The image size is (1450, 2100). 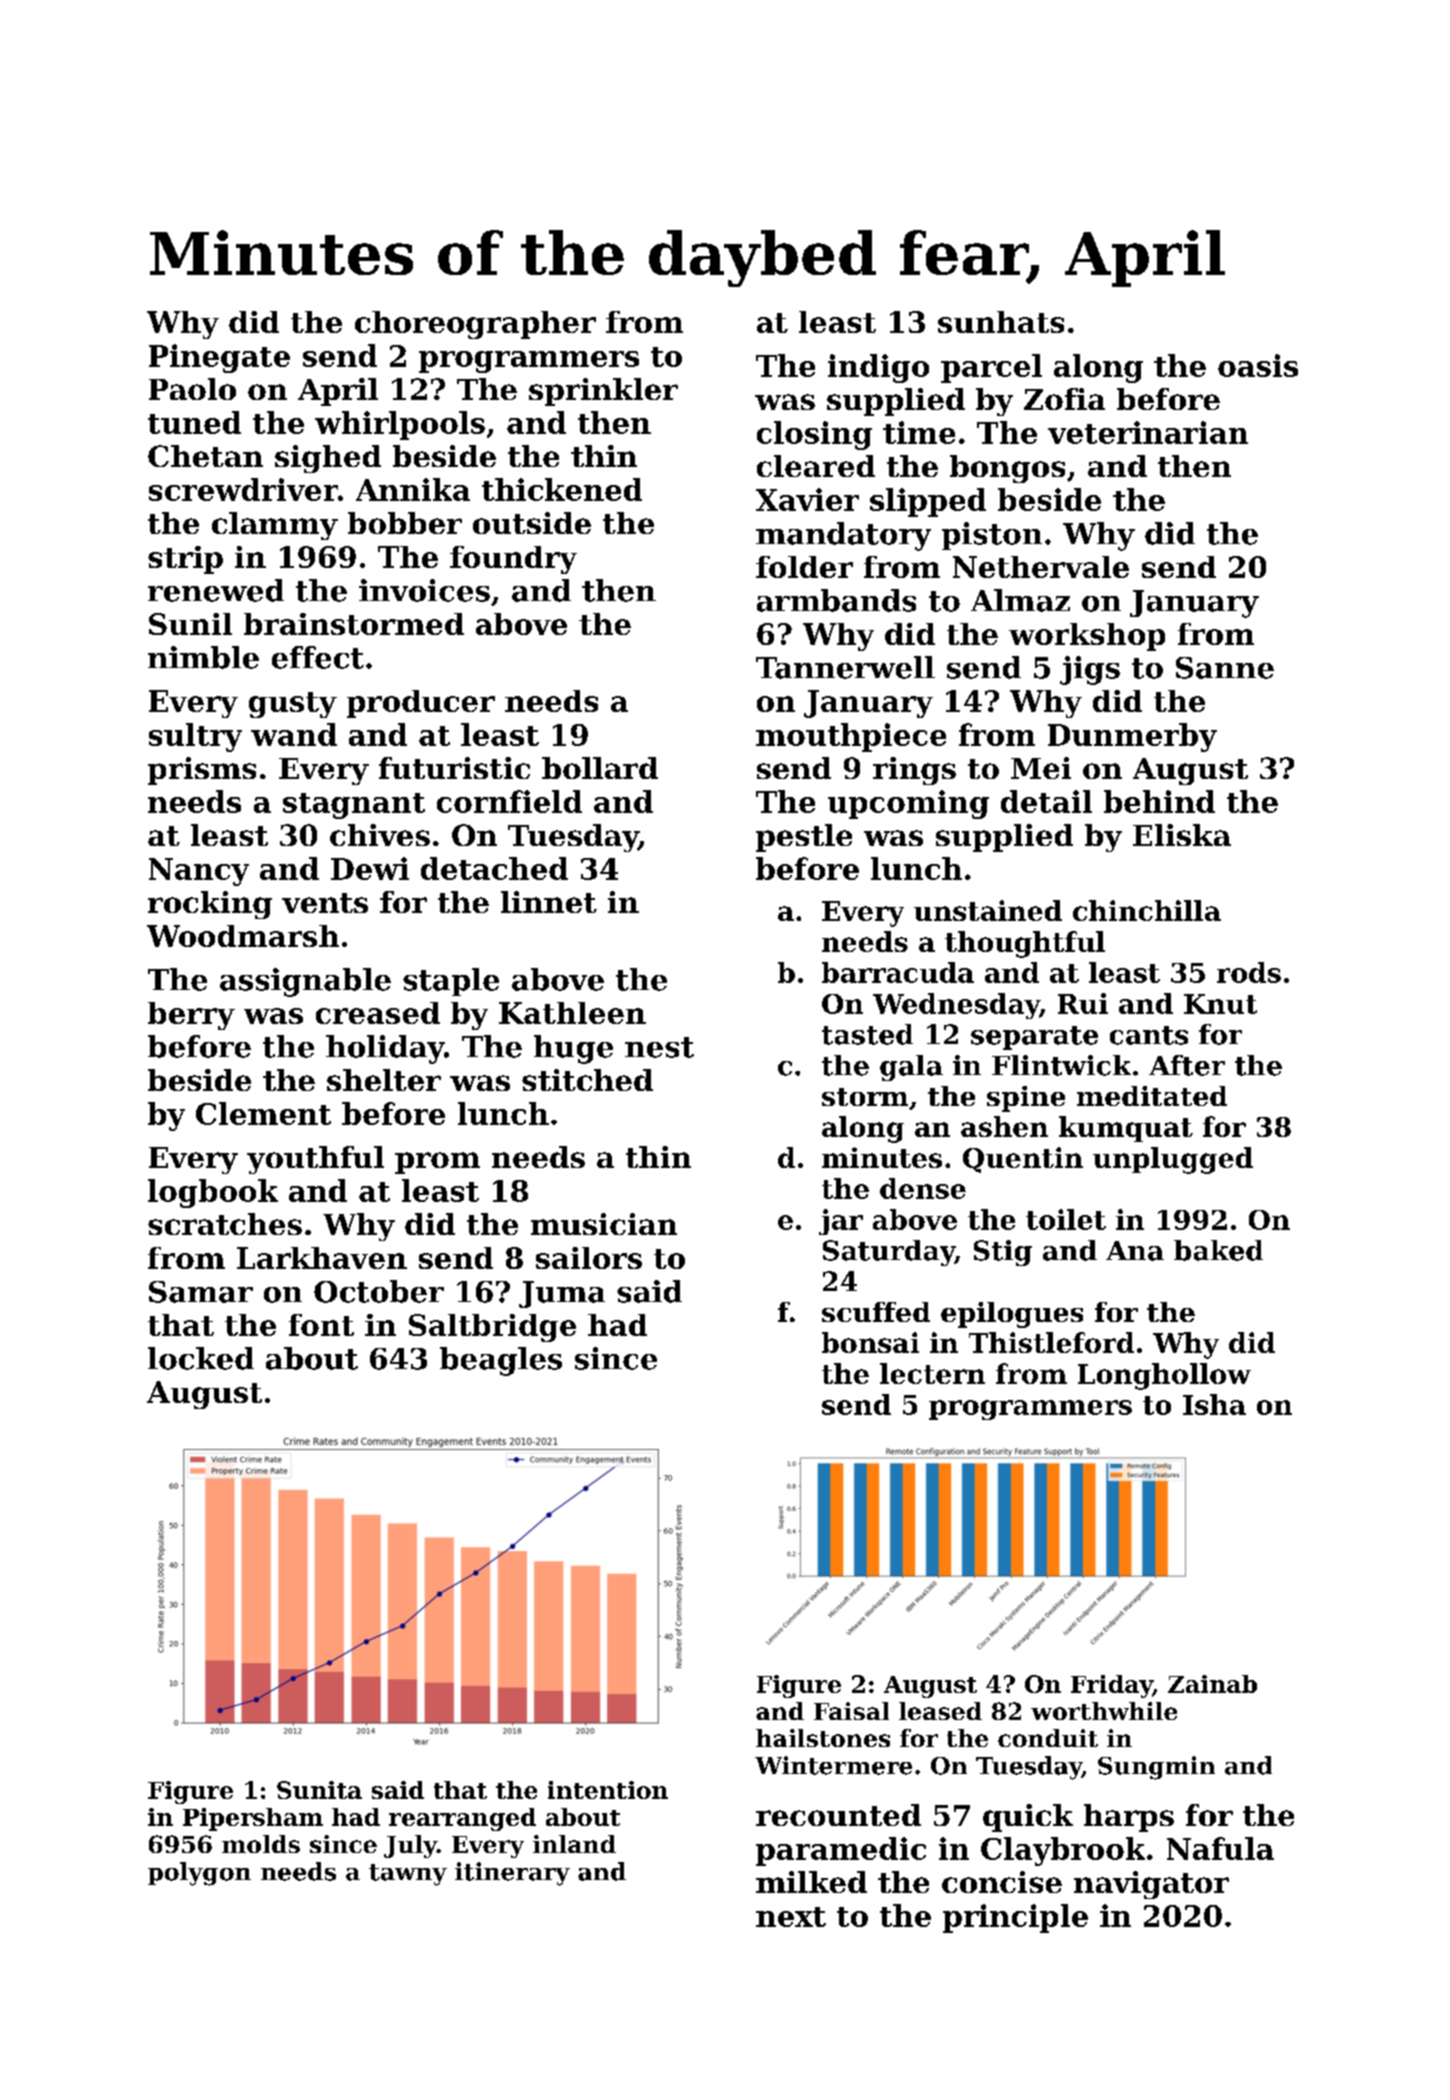 What do you see at coordinates (424, 590) in the screenshot?
I see `invoices` at bounding box center [424, 590].
